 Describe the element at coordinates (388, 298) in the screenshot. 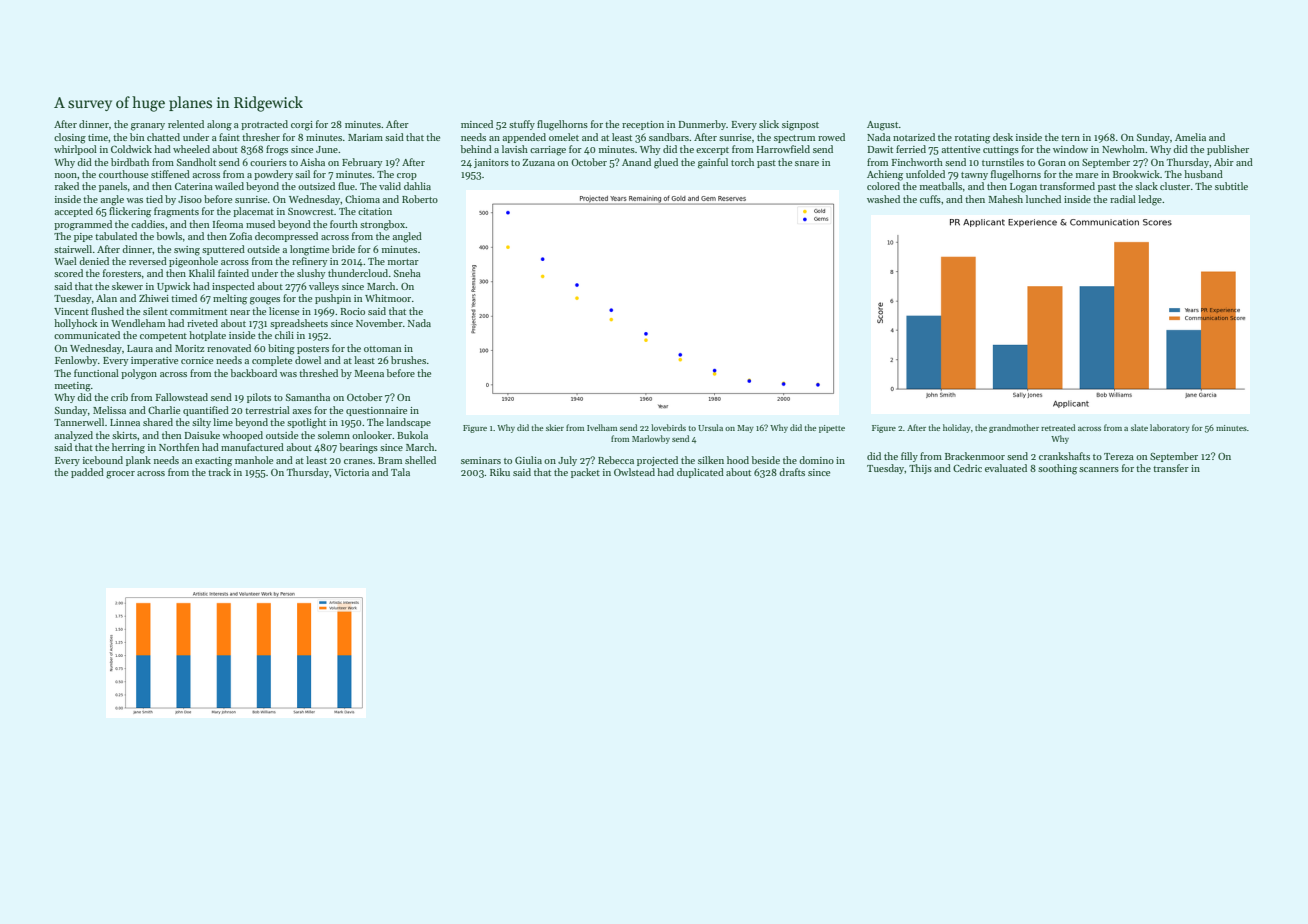

I see `Whitmoor` at that location.
